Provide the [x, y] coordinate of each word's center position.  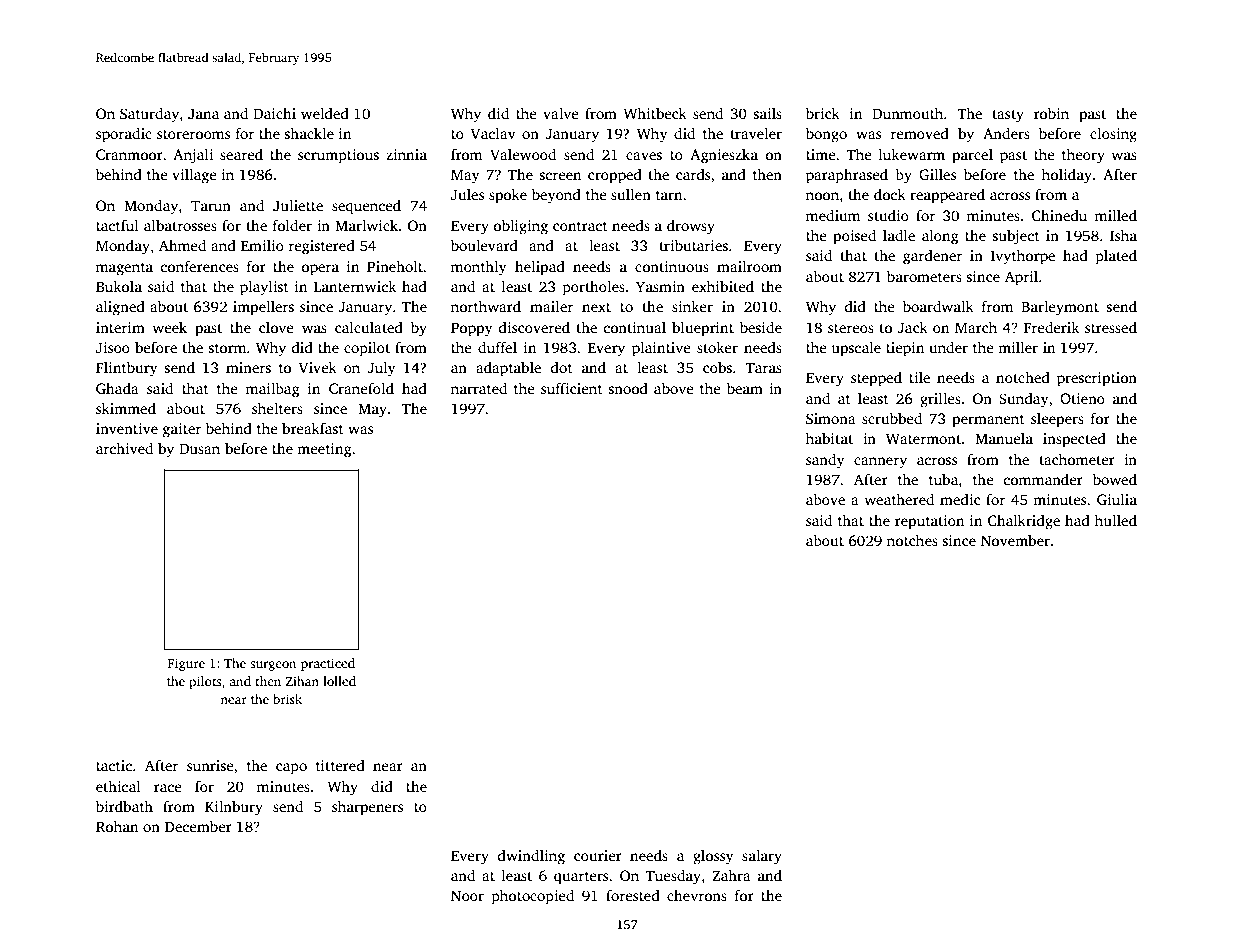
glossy [713, 857]
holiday [1067, 176]
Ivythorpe [1023, 257]
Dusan [199, 449]
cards [693, 174]
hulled [1116, 520]
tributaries [694, 245]
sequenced [366, 207]
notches [912, 540]
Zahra [731, 875]
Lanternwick [355, 286]
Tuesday [673, 877]
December [198, 826]
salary [762, 857]
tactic [114, 765]
